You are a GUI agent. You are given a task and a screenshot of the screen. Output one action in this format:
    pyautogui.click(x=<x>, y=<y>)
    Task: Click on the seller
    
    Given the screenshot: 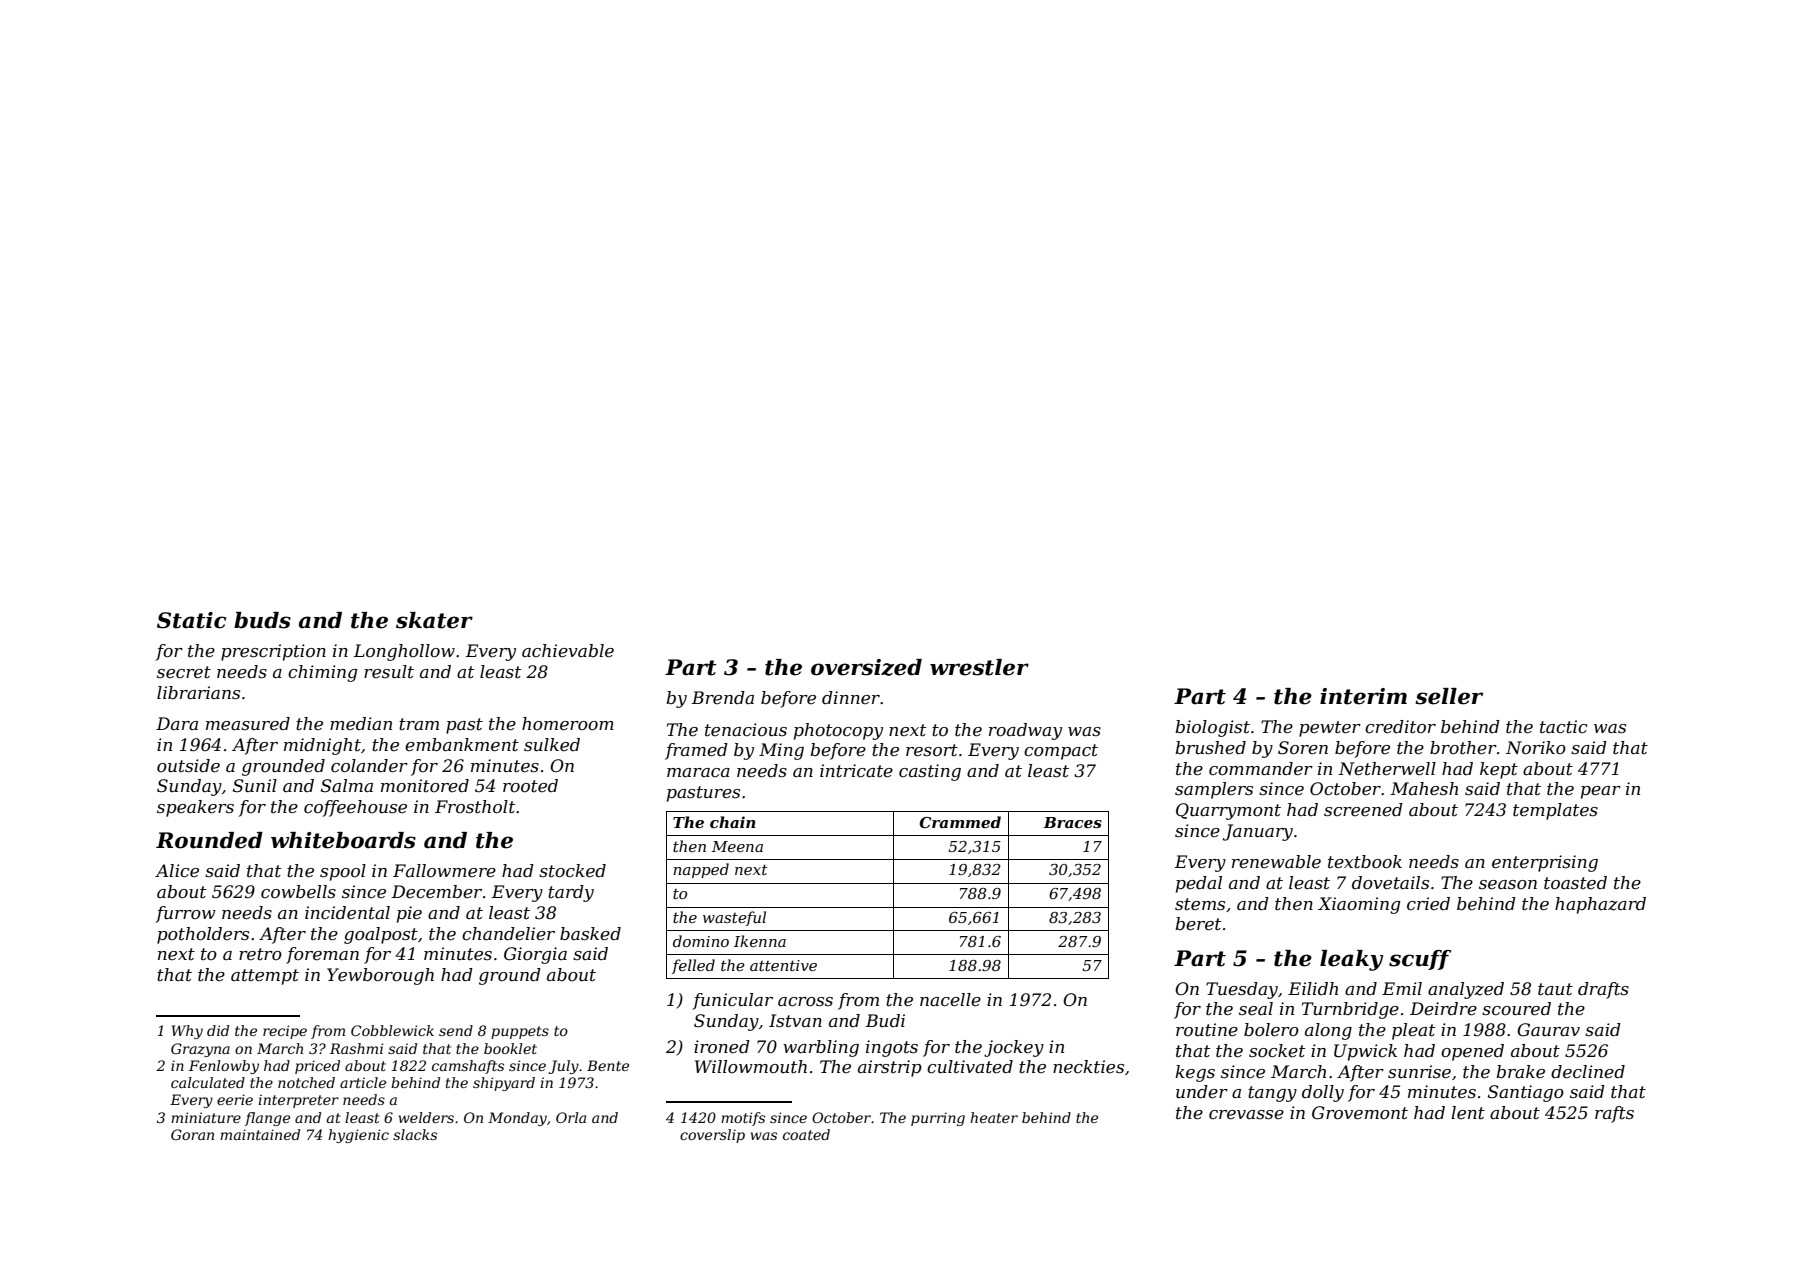 What is the action you would take?
    pyautogui.click(x=1449, y=696)
